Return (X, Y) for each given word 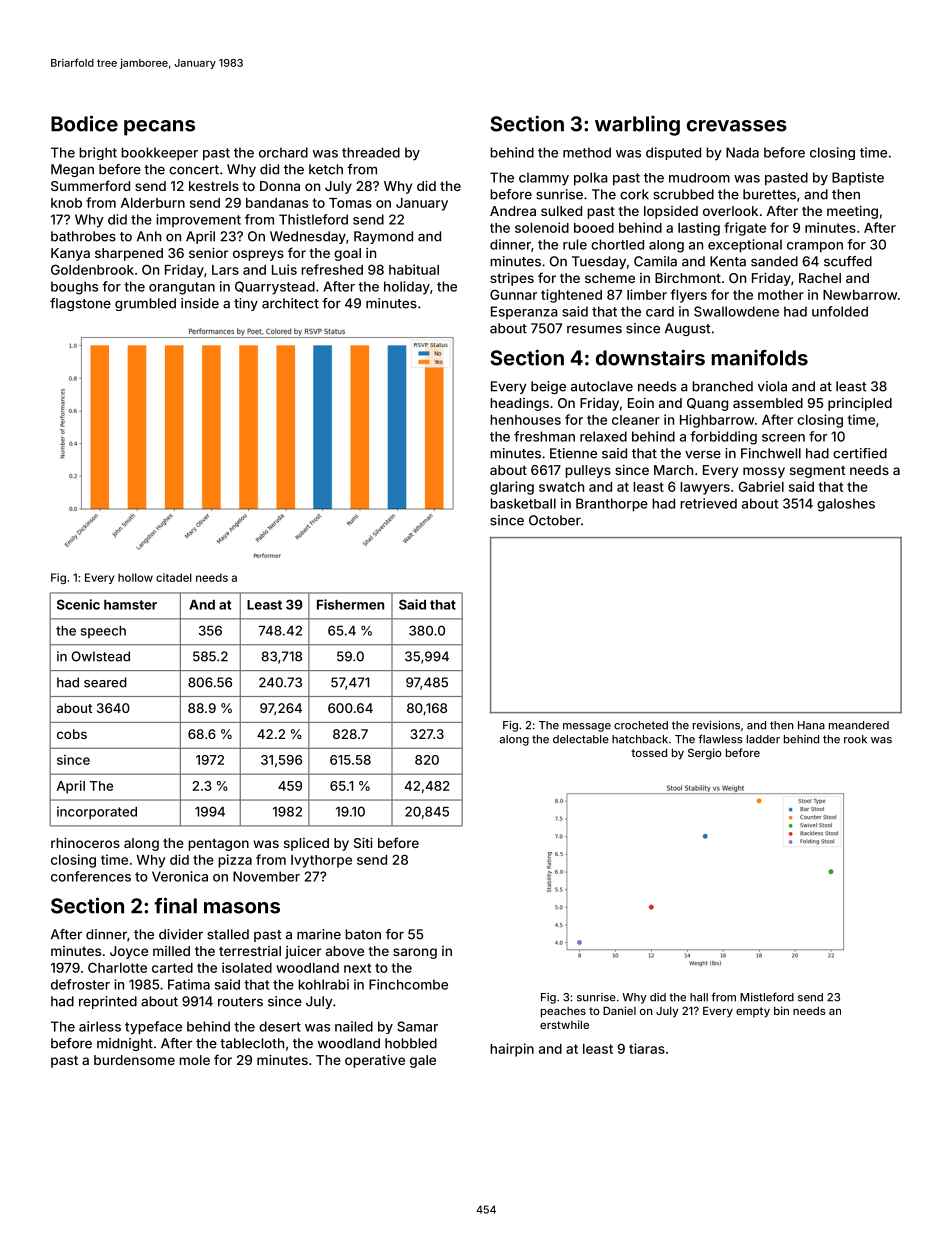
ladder (763, 739)
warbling (637, 126)
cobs (72, 734)
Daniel (619, 1010)
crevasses (737, 126)
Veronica (180, 876)
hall (699, 997)
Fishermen (350, 604)
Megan (72, 170)
